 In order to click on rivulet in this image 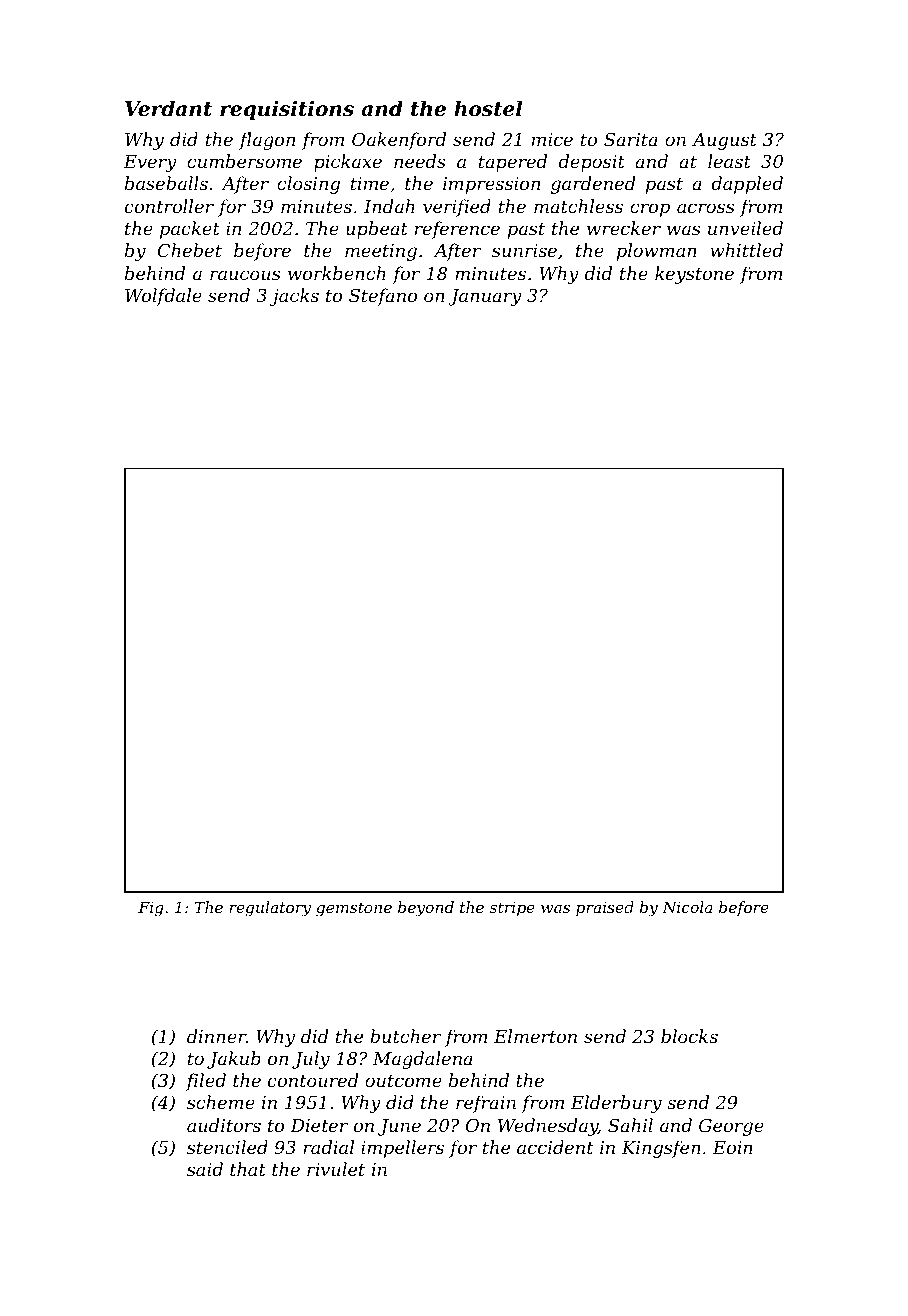, I will do `click(336, 1169)`.
